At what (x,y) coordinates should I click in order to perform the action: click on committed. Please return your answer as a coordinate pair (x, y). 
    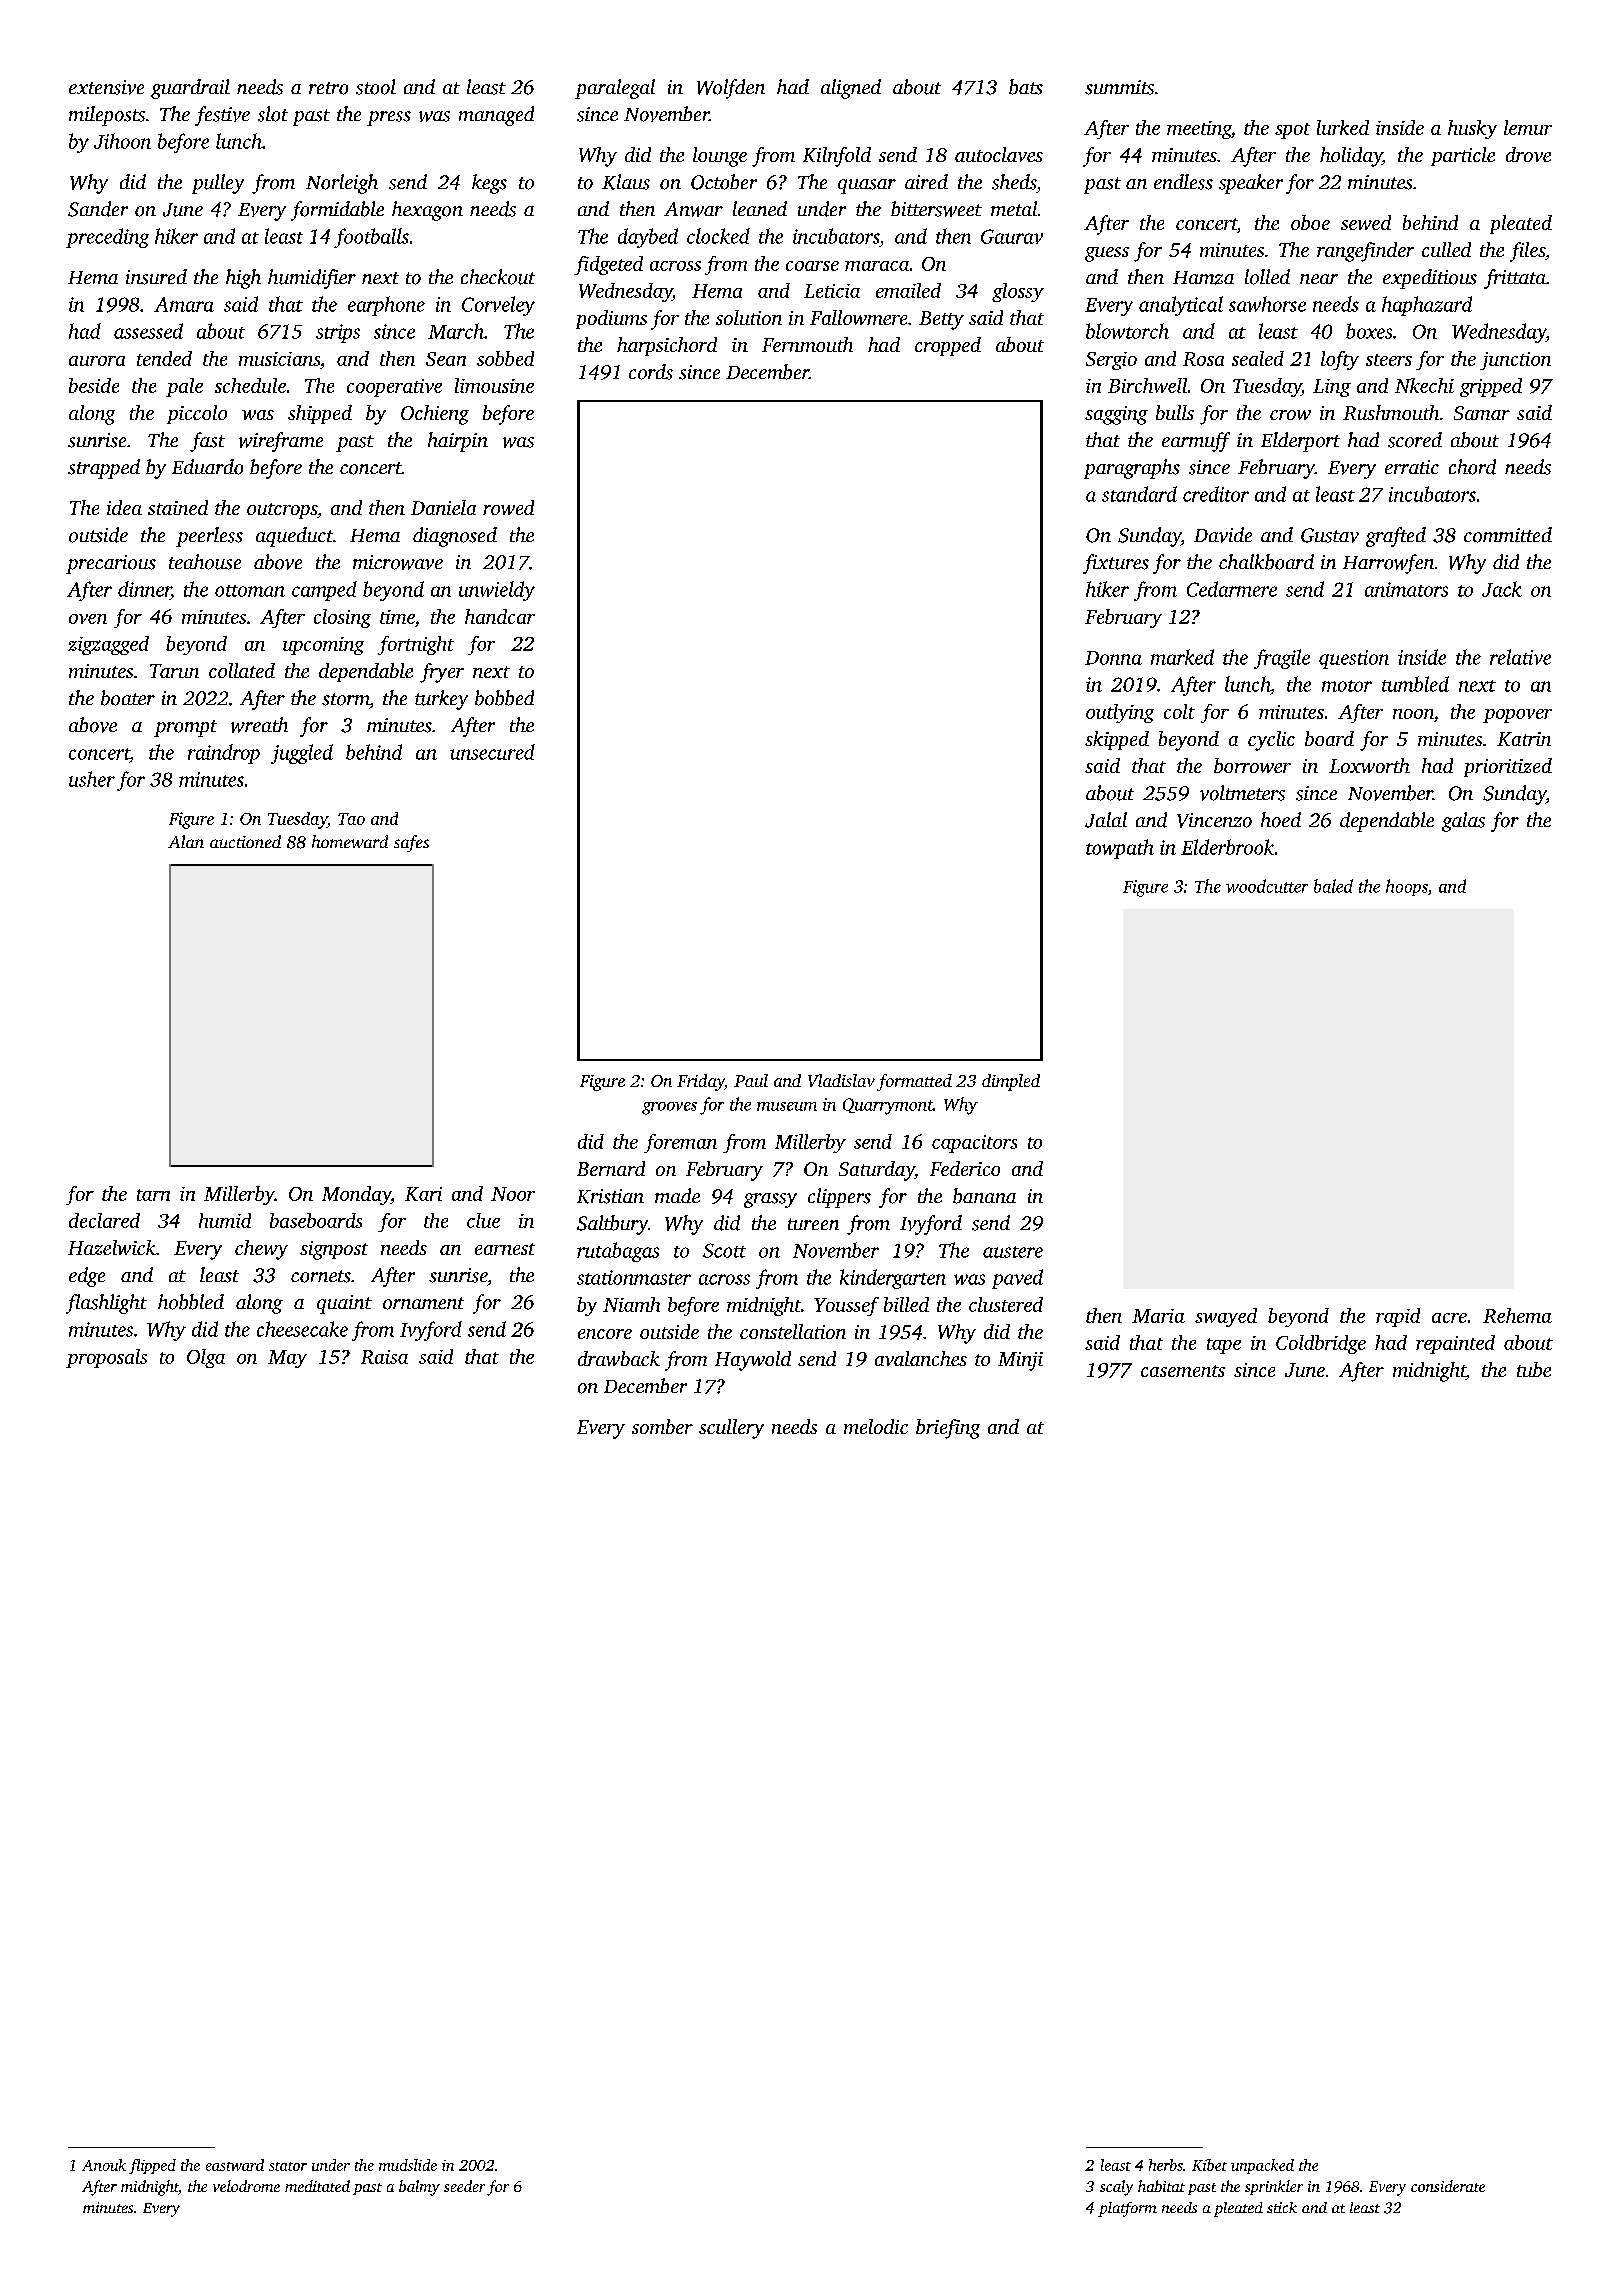
    Looking at the image, I should click on (1508, 535).
